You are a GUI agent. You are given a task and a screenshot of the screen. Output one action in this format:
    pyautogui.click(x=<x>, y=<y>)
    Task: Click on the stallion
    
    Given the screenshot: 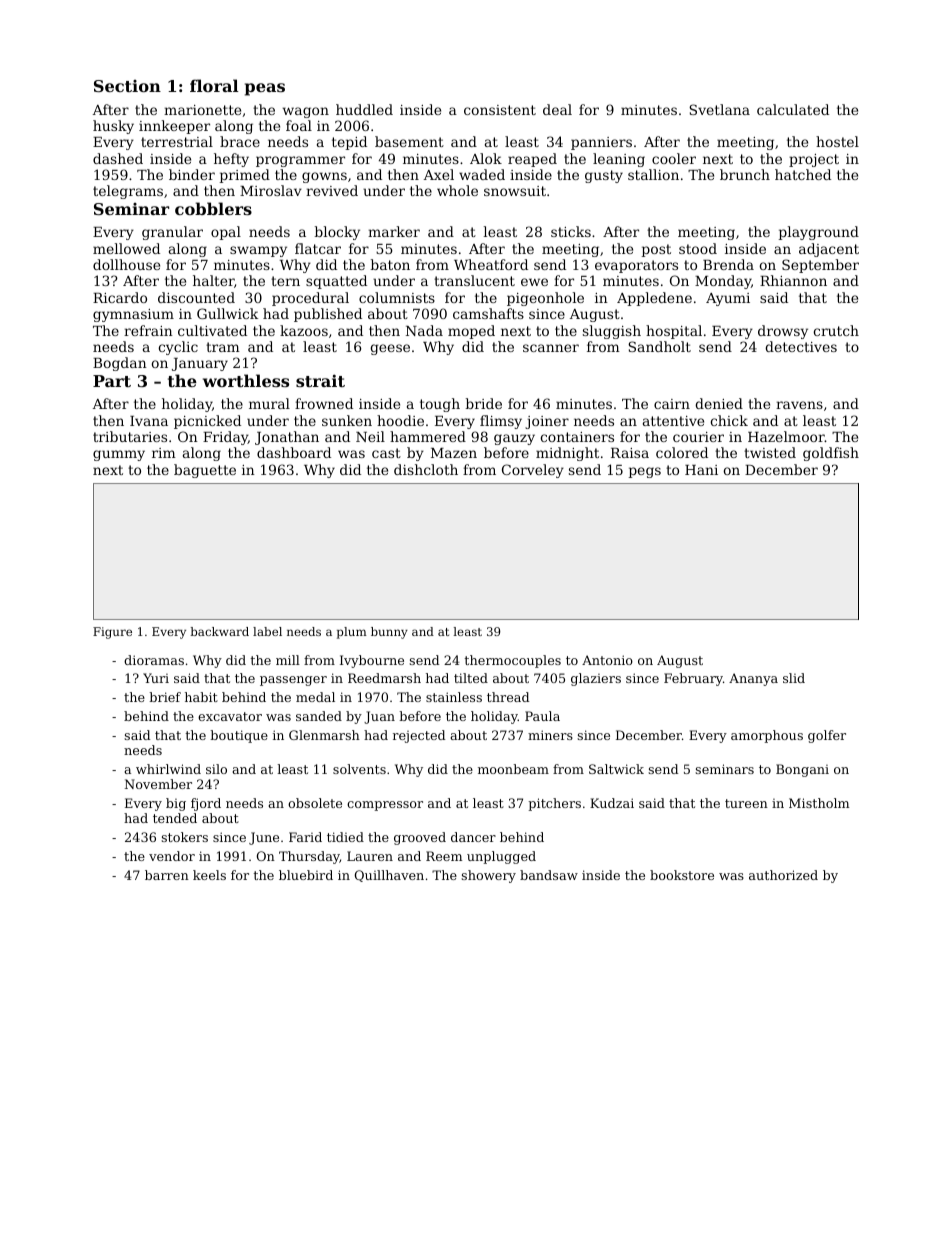 What is the action you would take?
    pyautogui.click(x=653, y=174)
